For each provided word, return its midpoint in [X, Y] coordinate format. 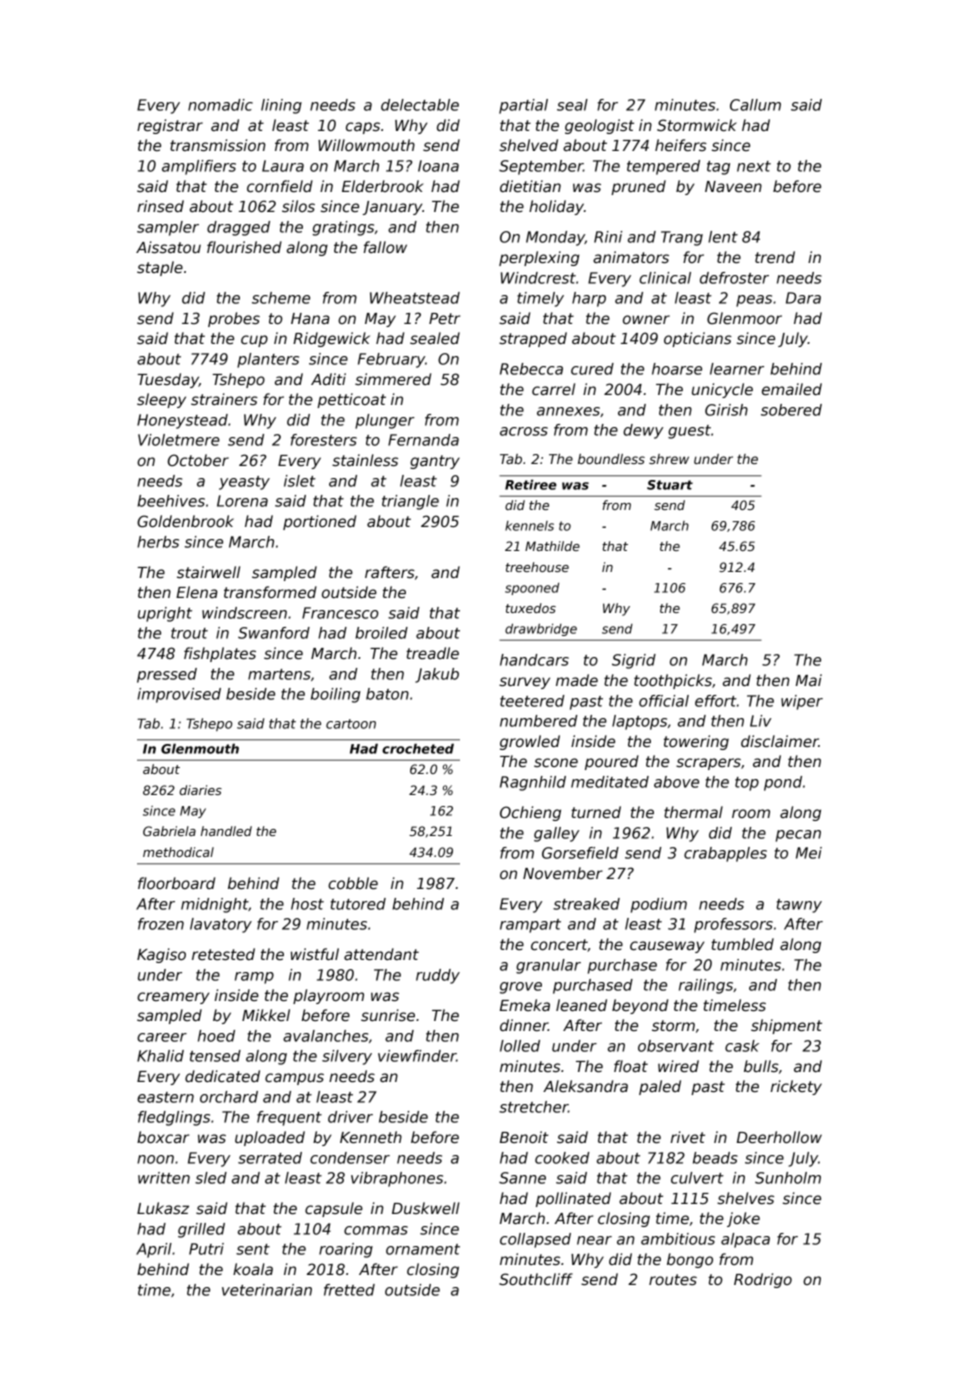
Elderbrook [382, 186]
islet [300, 481]
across [524, 431]
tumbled [742, 944]
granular [548, 966]
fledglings [174, 1118]
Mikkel [266, 1015]
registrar [170, 126]
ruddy [438, 976]
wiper [802, 702]
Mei [809, 853]
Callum [755, 105]
